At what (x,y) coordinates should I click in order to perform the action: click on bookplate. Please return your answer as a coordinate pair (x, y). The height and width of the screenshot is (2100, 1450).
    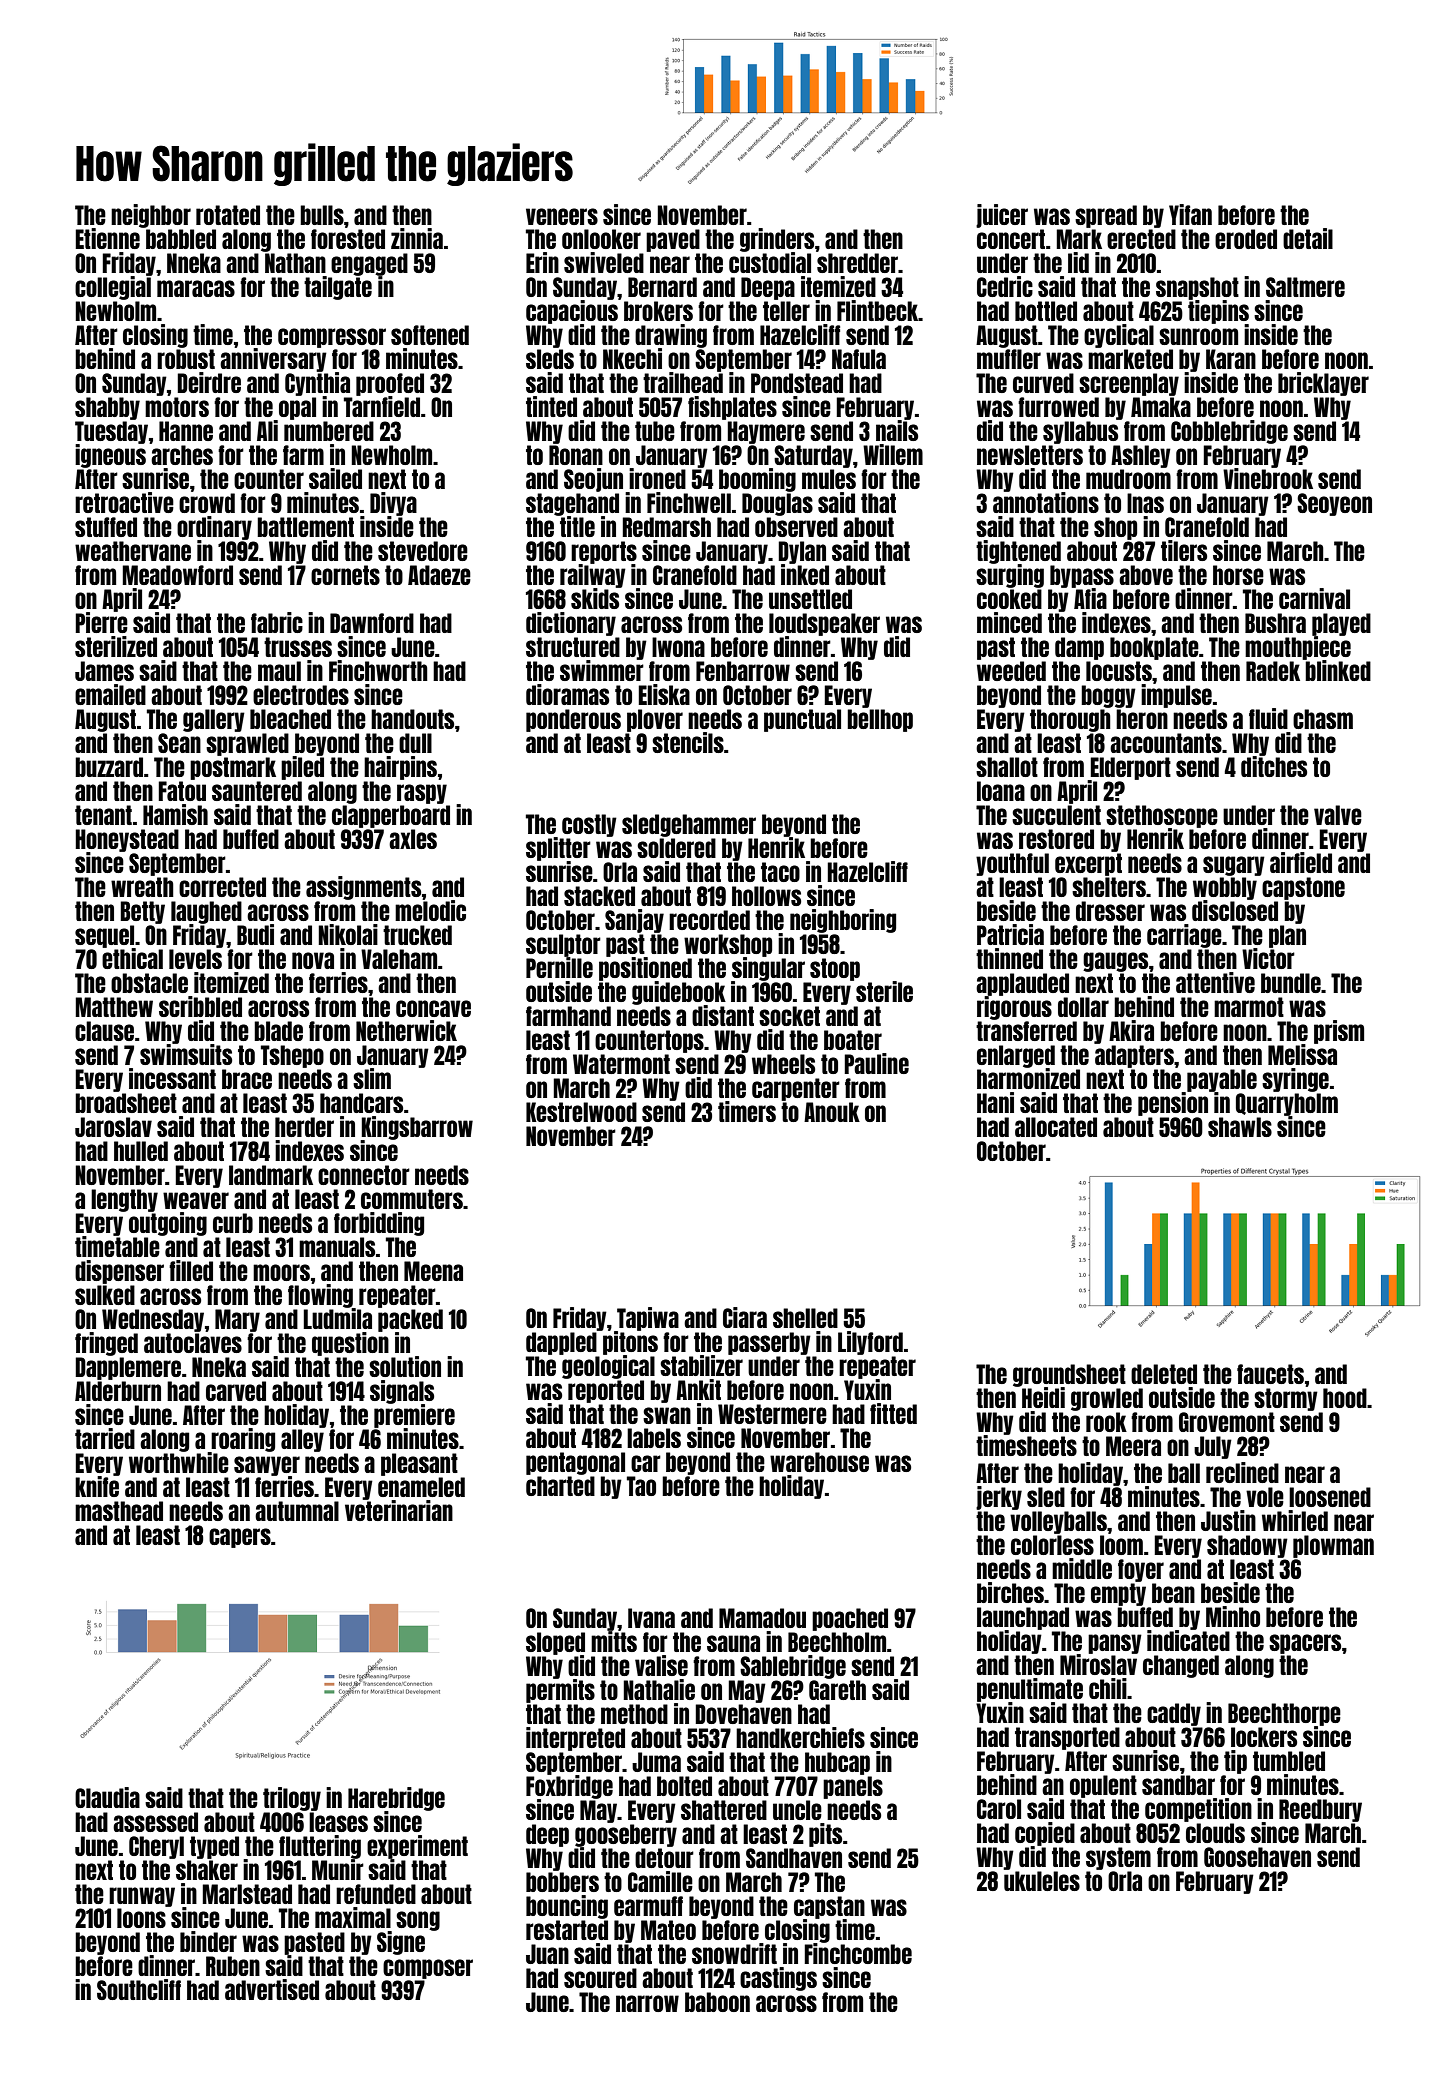
    Looking at the image, I should click on (1154, 648).
